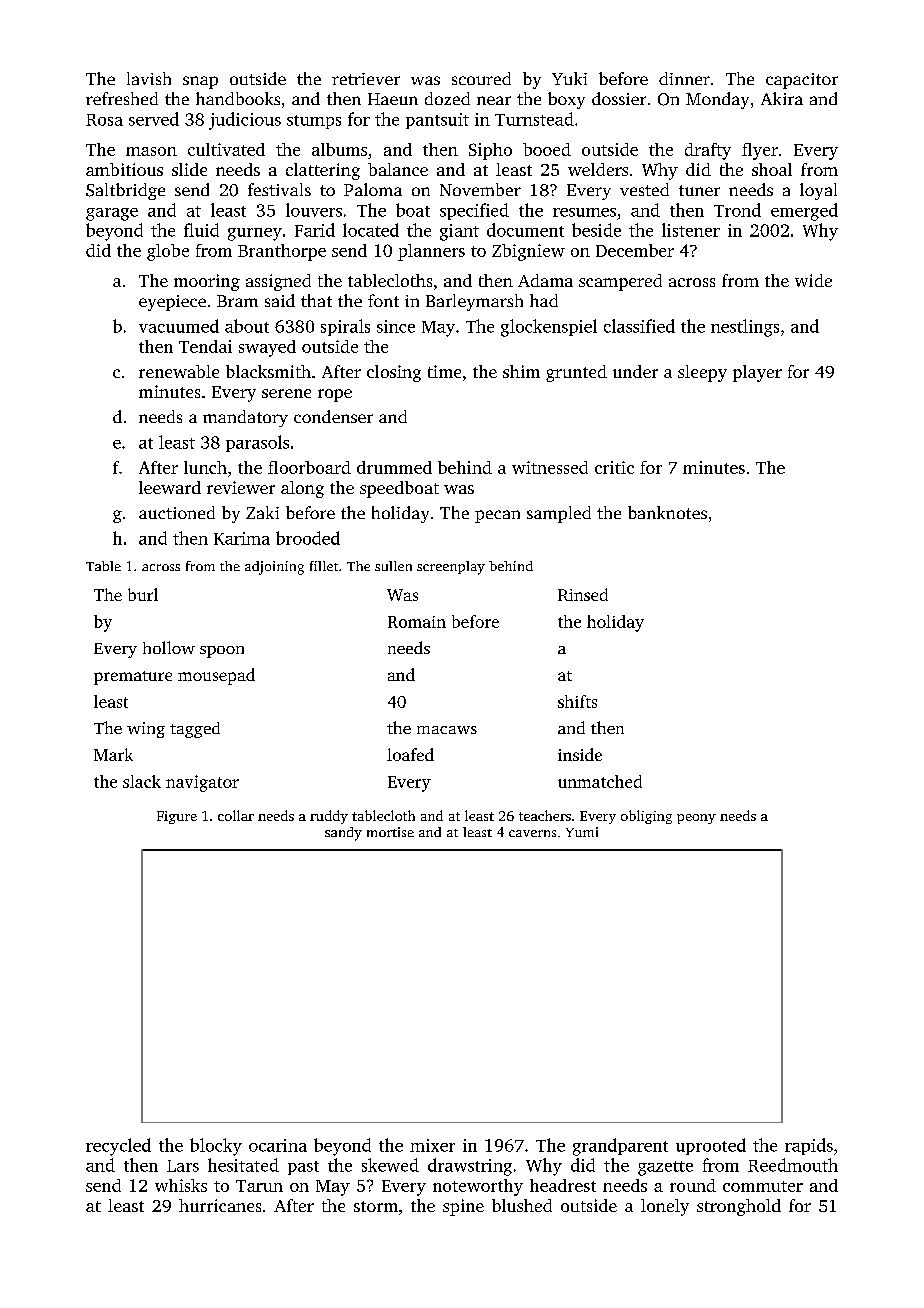 This document has height=1308, width=924. Describe the element at coordinates (189, 169) in the document. I see `slide` at that location.
